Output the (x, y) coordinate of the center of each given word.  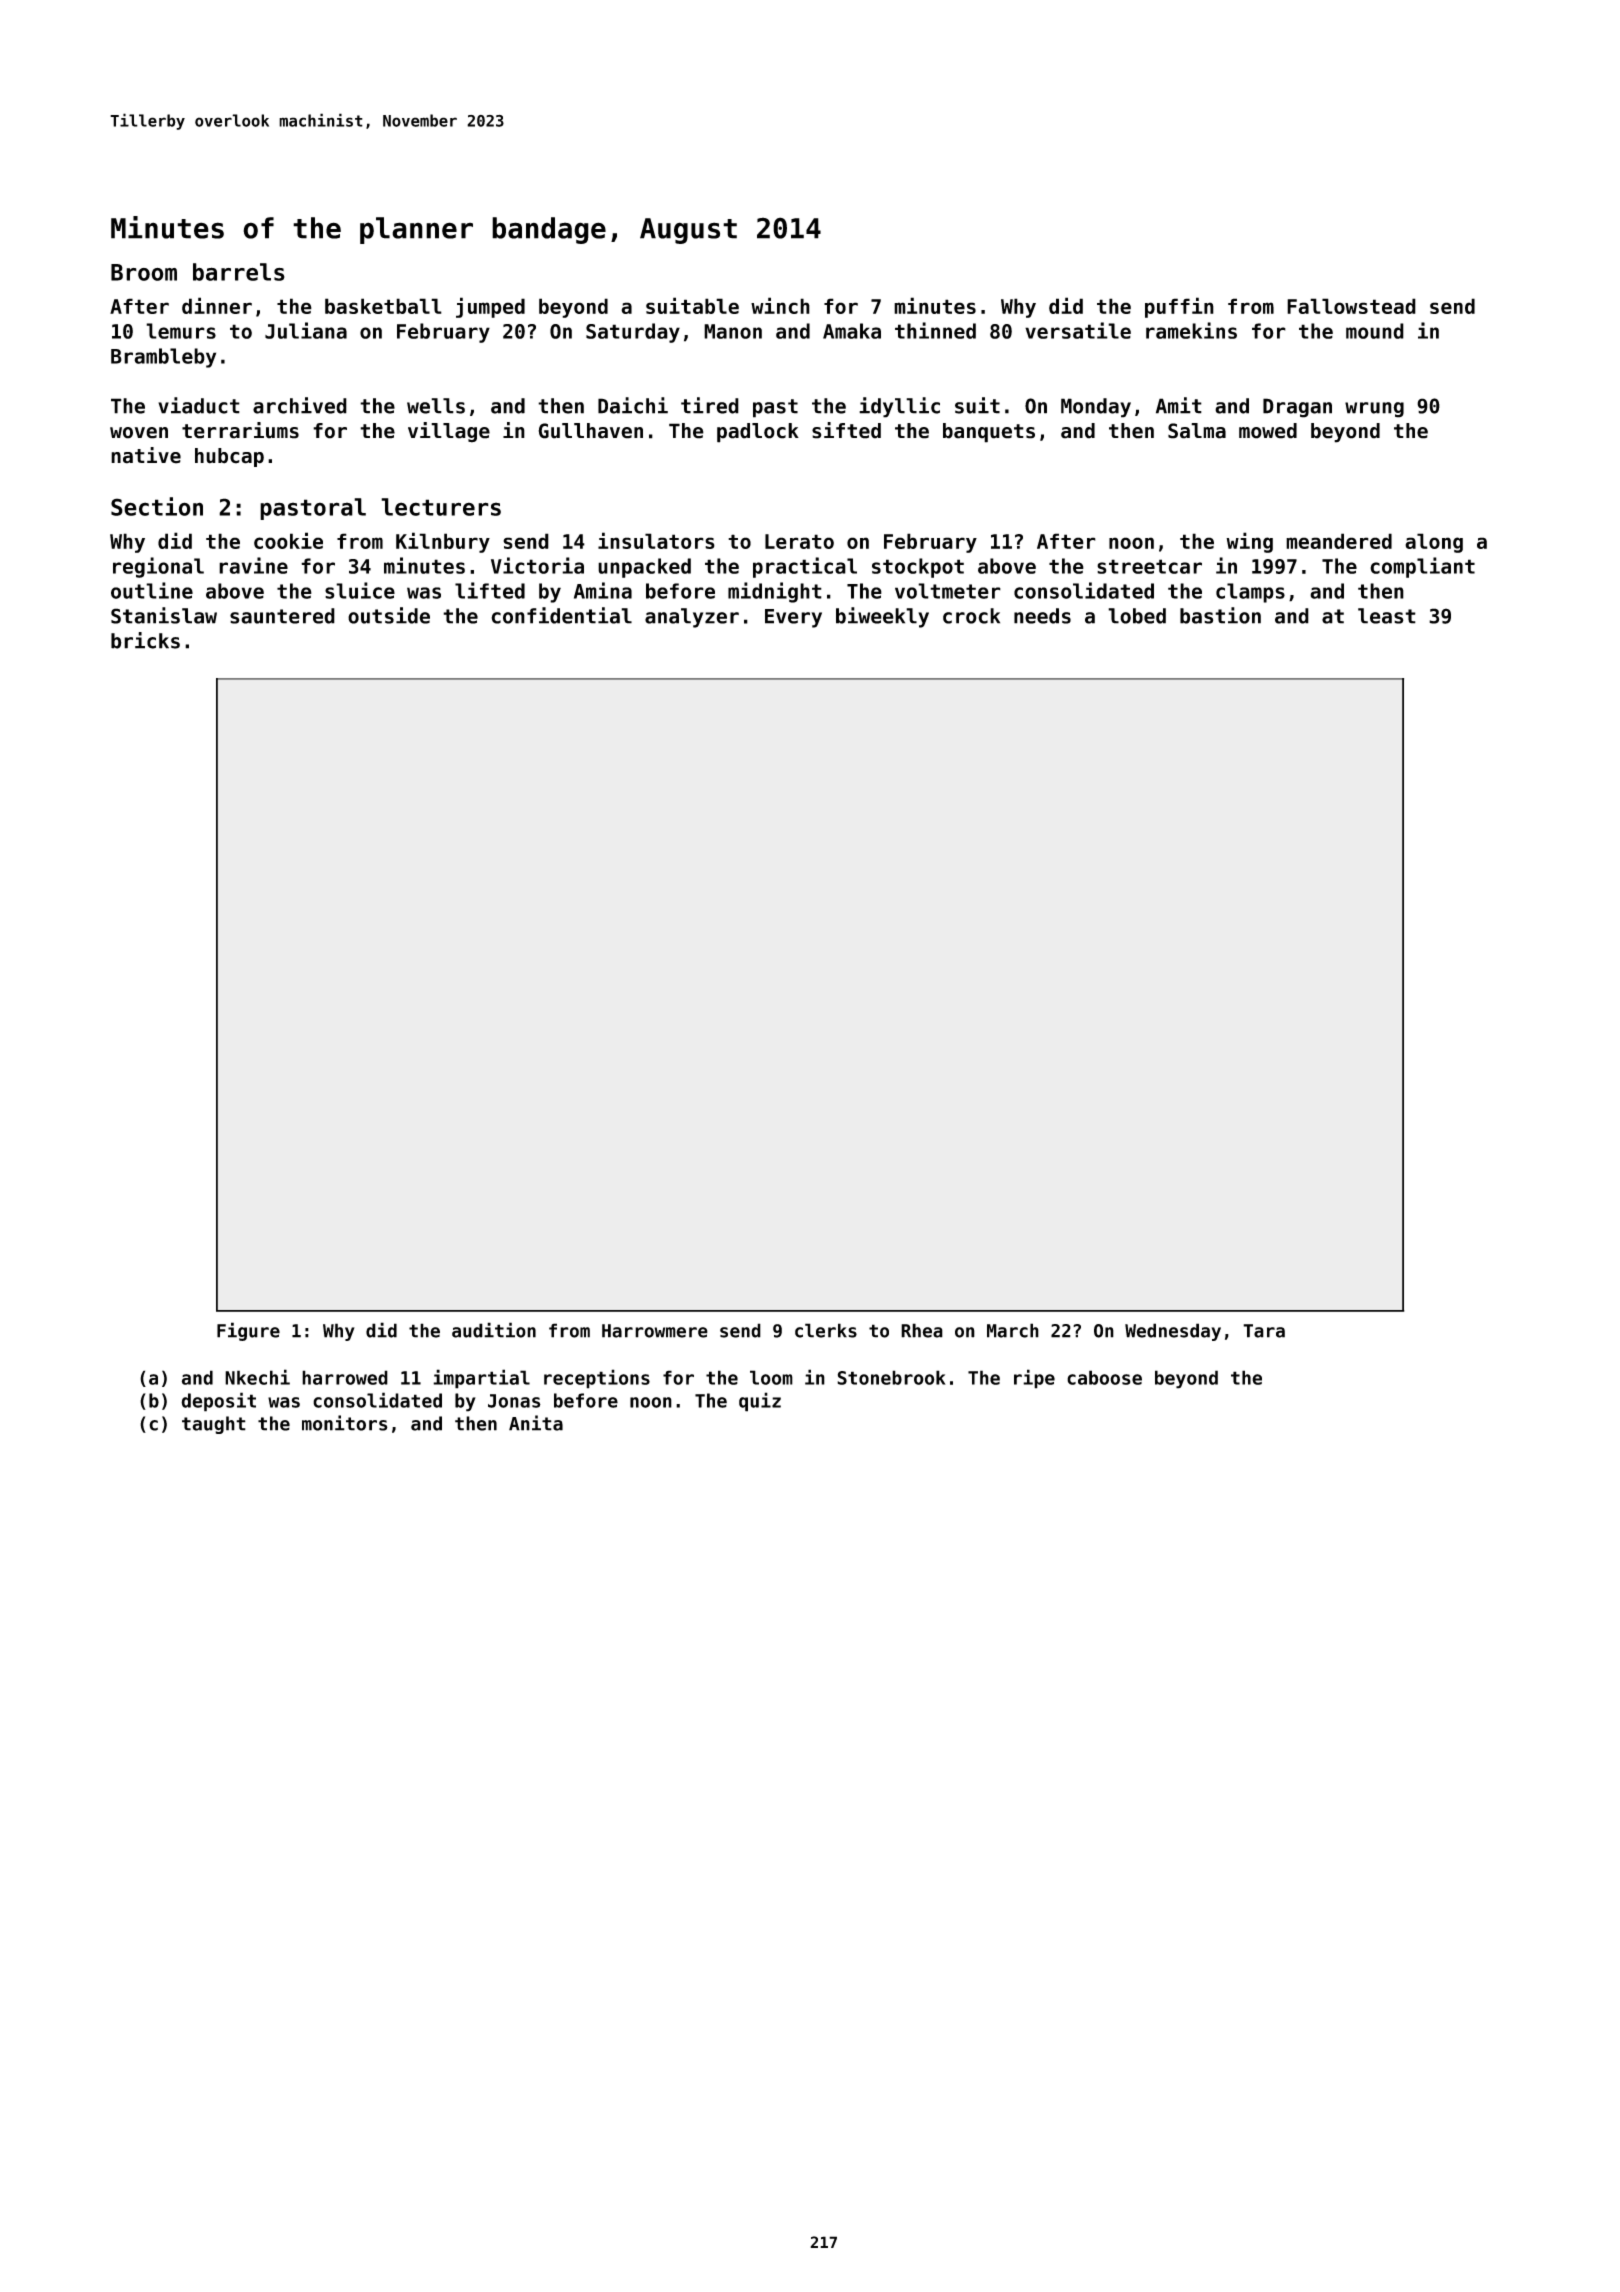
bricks (145, 640)
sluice (360, 590)
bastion (1220, 615)
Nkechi (257, 1377)
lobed (1137, 616)
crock (971, 616)
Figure (248, 1331)
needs (1042, 616)
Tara (1264, 1331)
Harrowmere (655, 1331)
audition (494, 1330)
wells (436, 406)
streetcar (1149, 566)
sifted (846, 430)
